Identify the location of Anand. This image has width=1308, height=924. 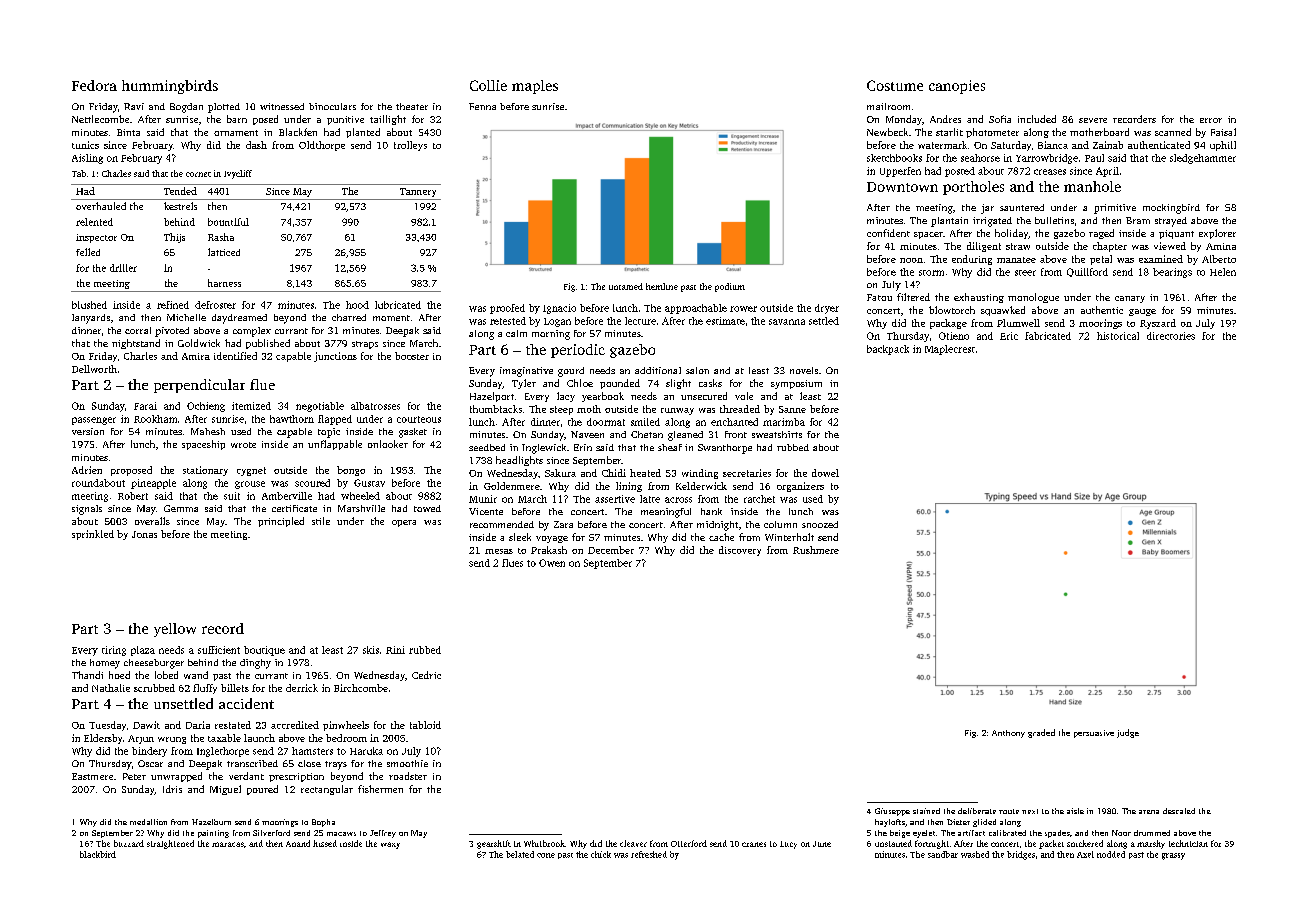
(298, 843).
